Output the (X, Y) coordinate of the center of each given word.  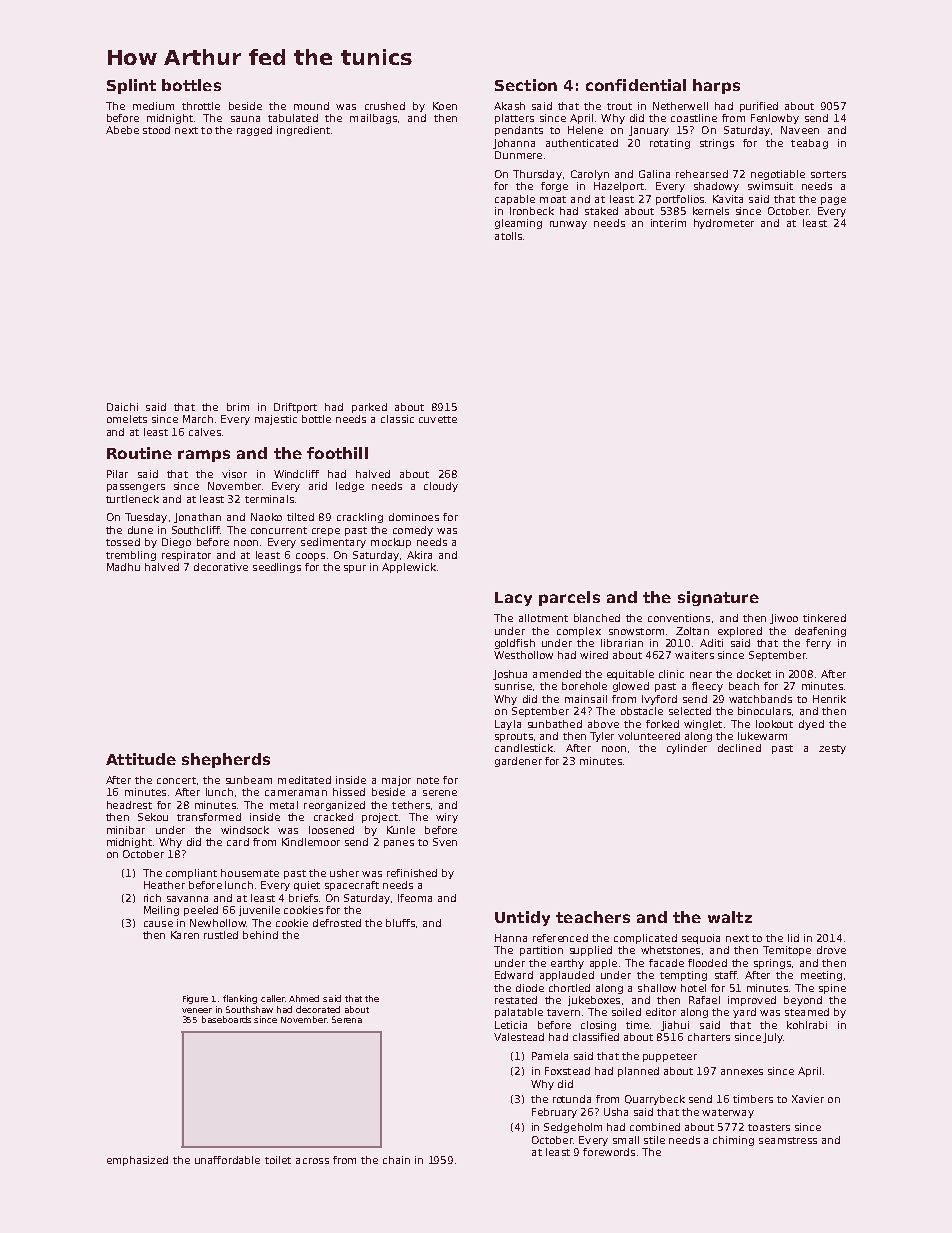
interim (668, 223)
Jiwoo (784, 619)
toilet (278, 1160)
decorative (221, 567)
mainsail (586, 699)
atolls (508, 236)
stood (156, 130)
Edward (514, 975)
